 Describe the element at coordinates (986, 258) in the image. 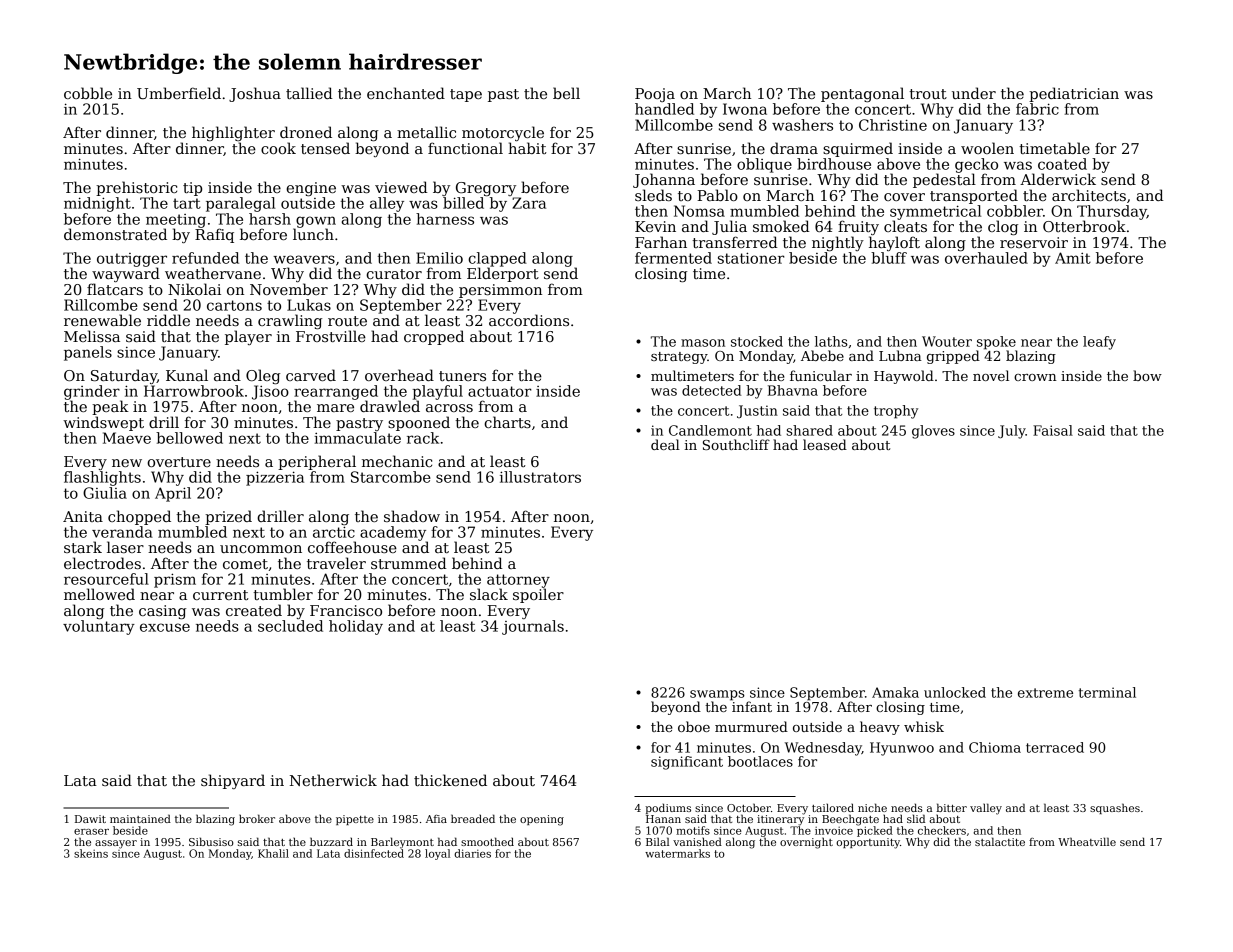

I see `overhauled` at that location.
